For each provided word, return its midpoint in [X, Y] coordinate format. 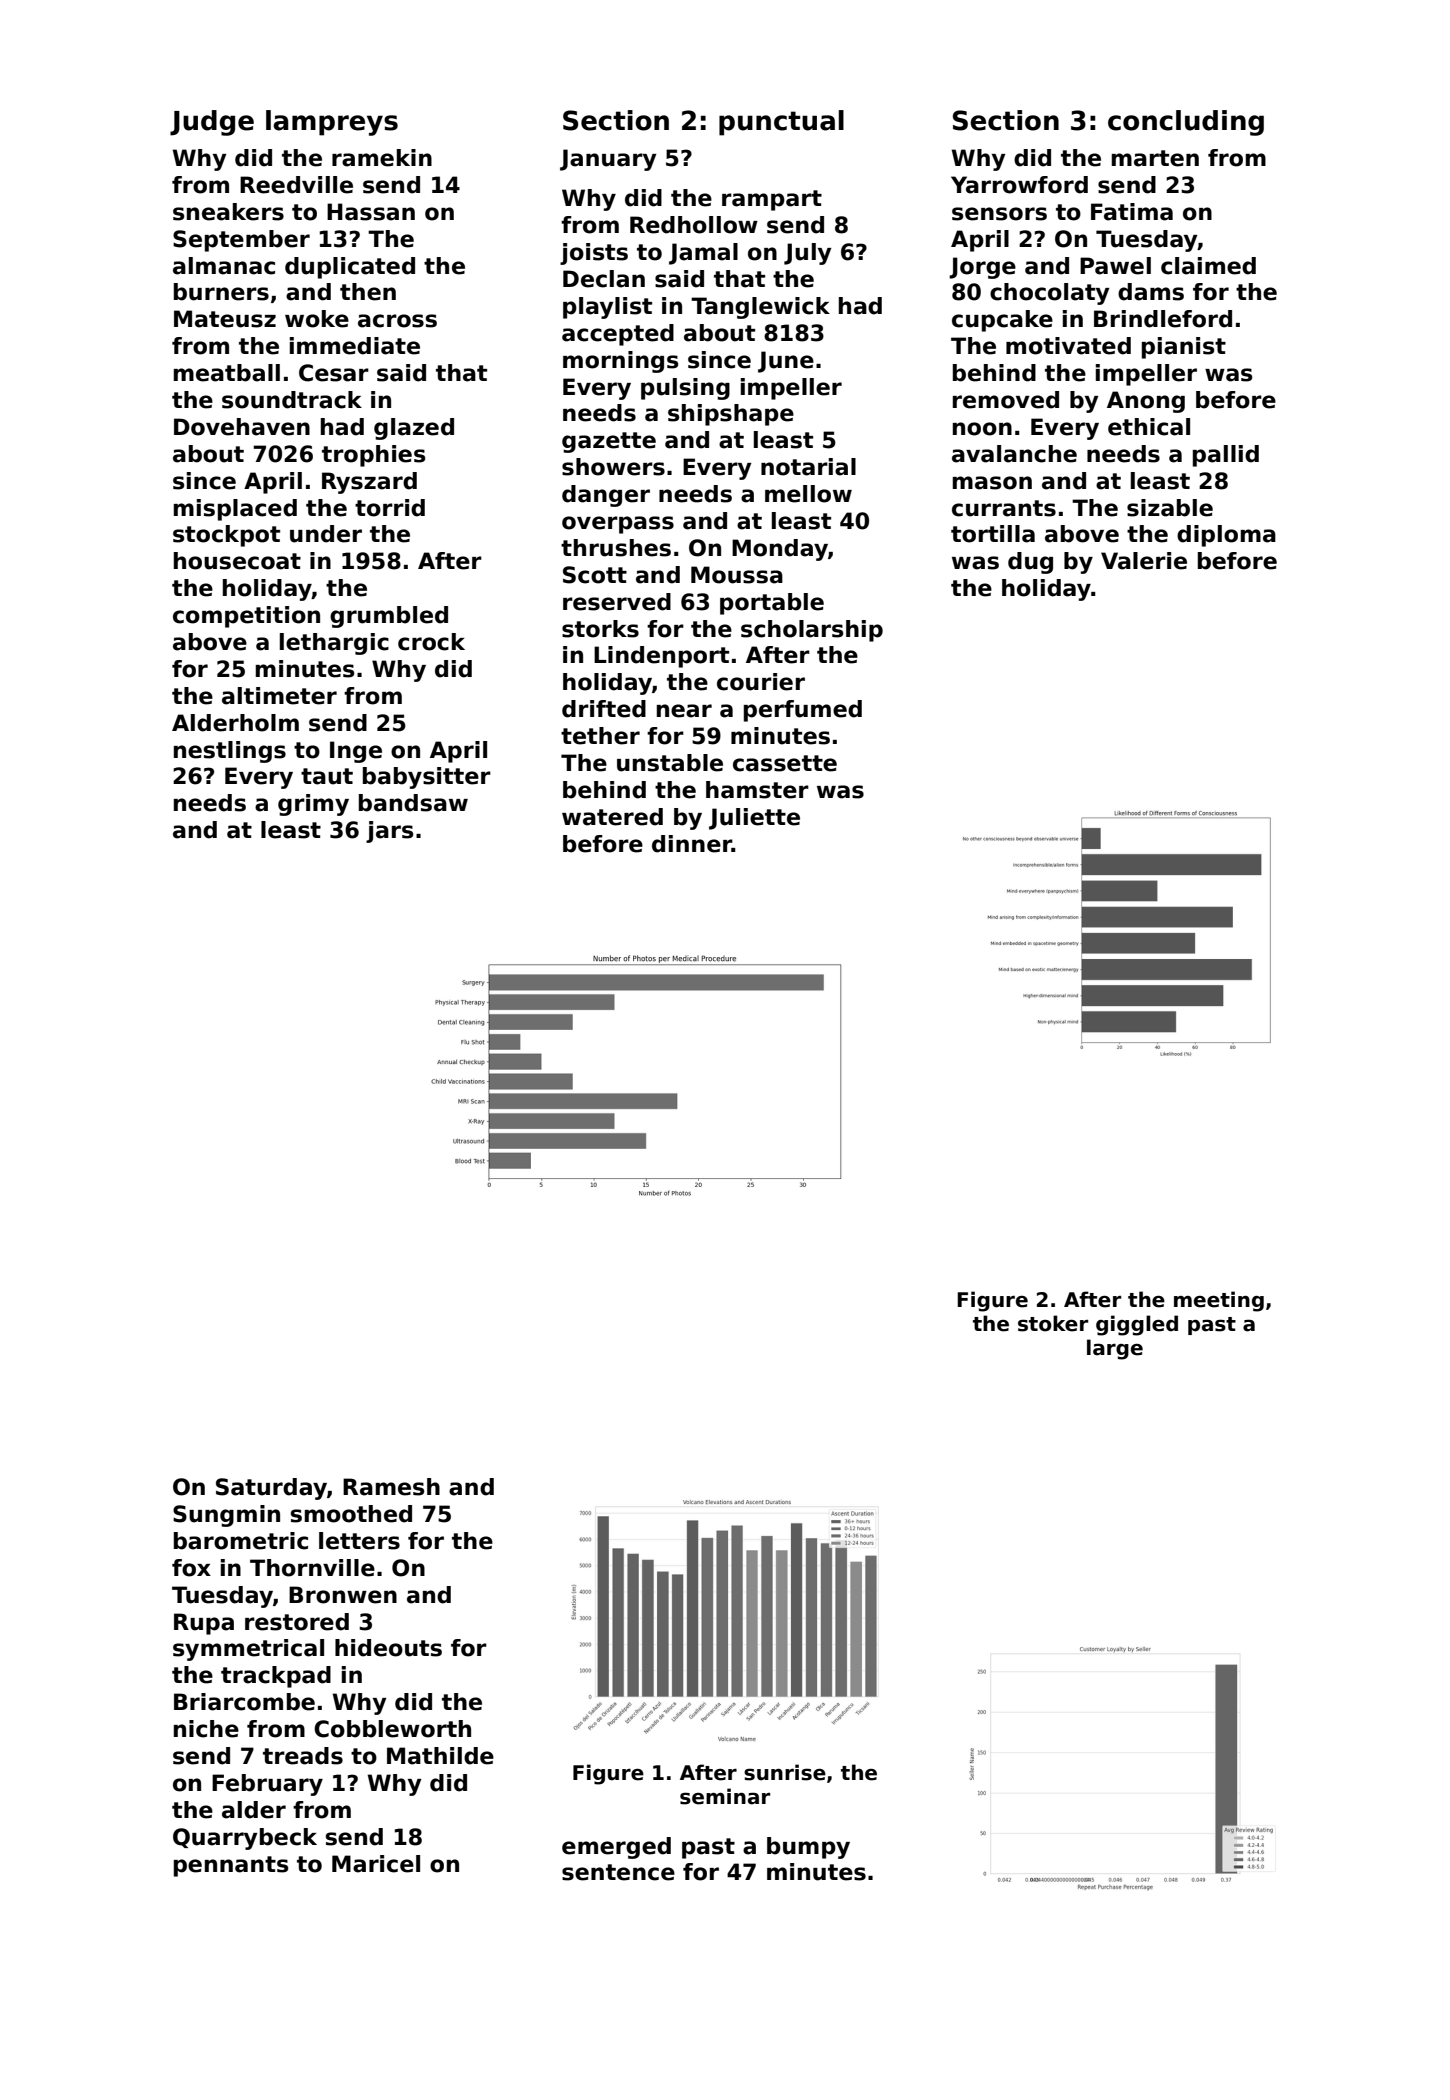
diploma [1226, 536]
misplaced [235, 510]
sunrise [785, 1772]
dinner [692, 844]
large [1115, 1349]
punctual [781, 123]
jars [389, 832]
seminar [725, 1796]
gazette [609, 442]
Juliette [754, 819]
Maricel [376, 1864]
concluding [1186, 123]
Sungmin [226, 1516]
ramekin [382, 158]
